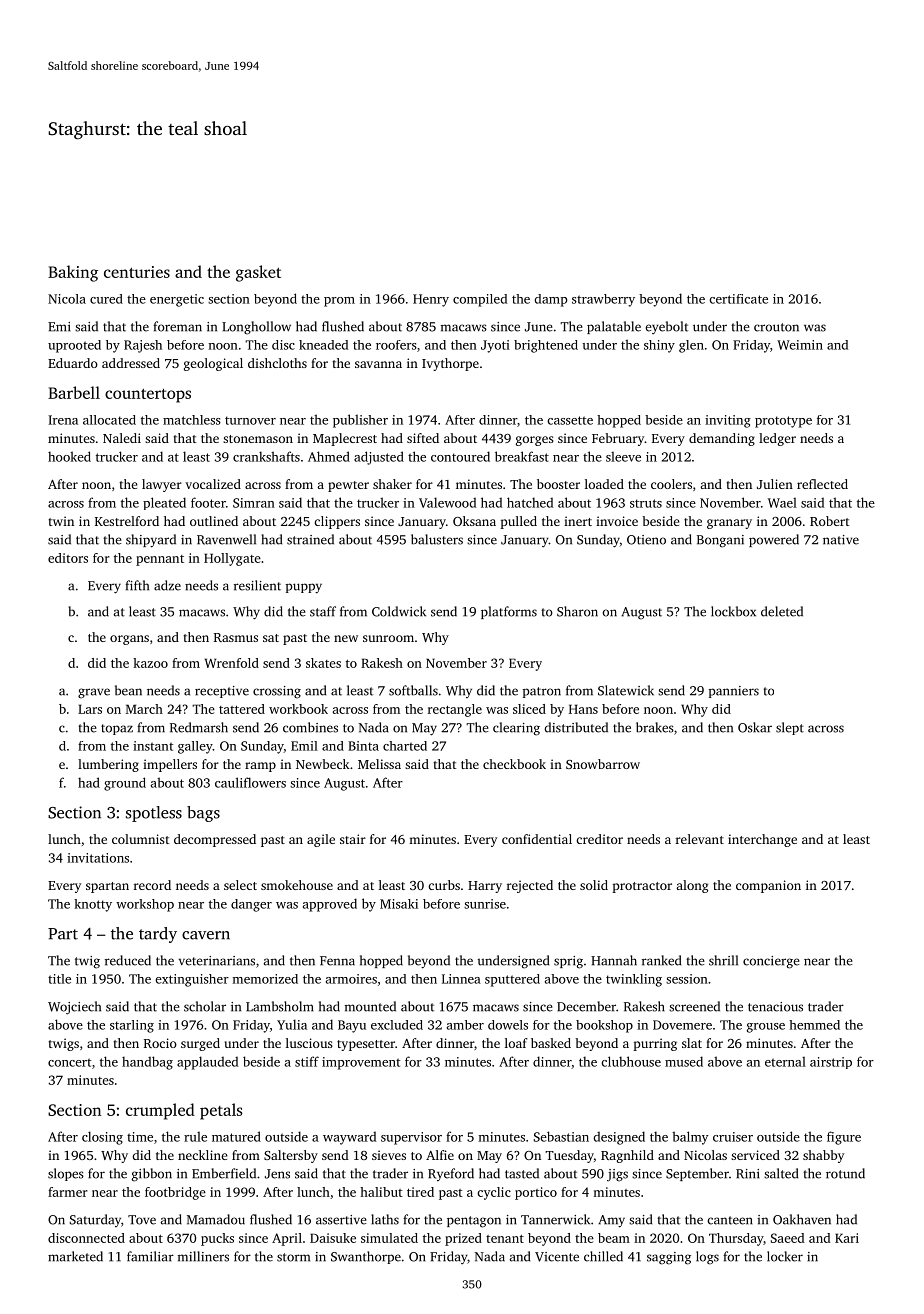  Describe the element at coordinates (148, 396) in the image. I see `countertops` at that location.
